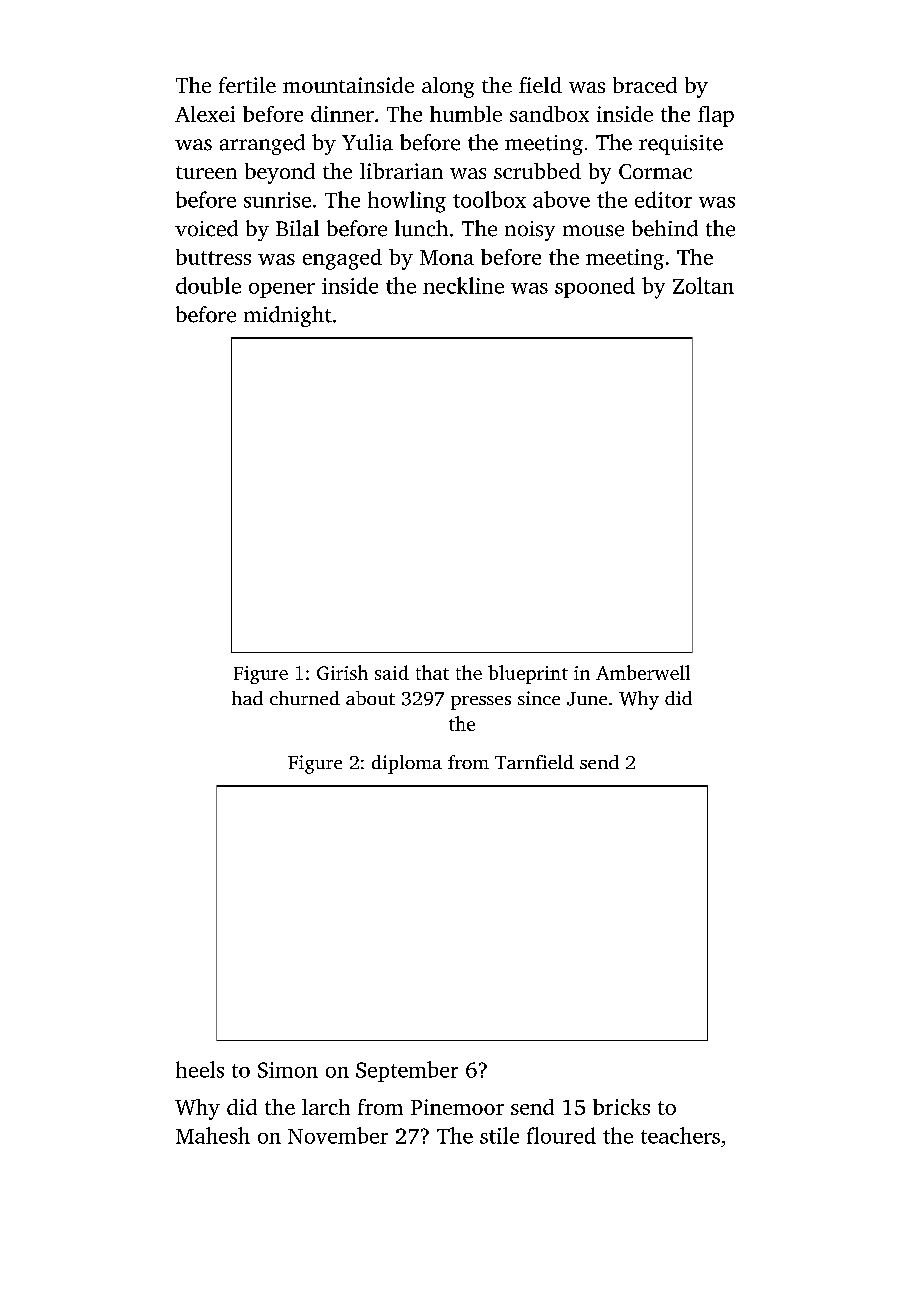 The height and width of the screenshot is (1311, 924). I want to click on September, so click(407, 1071).
